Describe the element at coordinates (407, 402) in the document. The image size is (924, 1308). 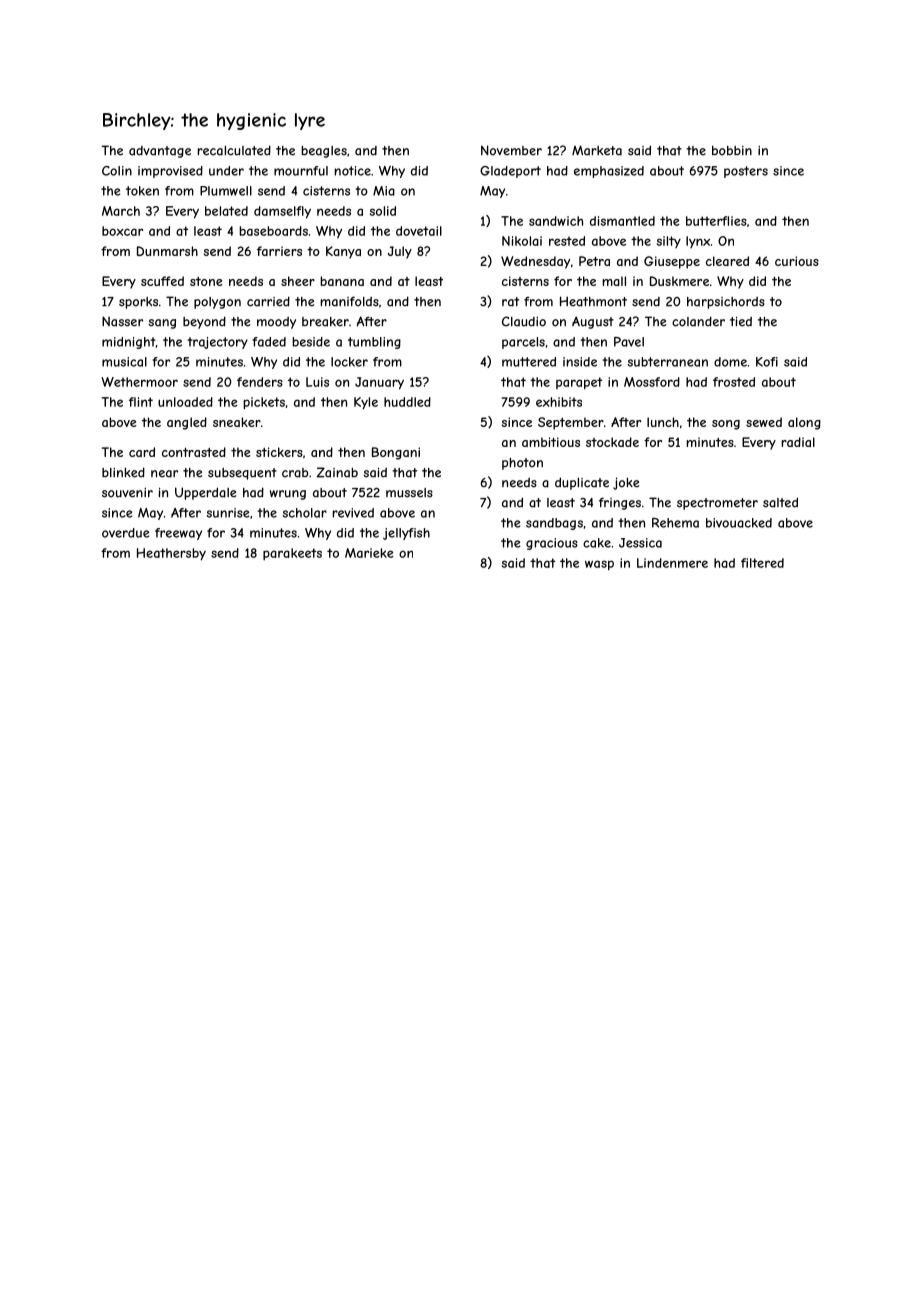
I see `huddled` at that location.
